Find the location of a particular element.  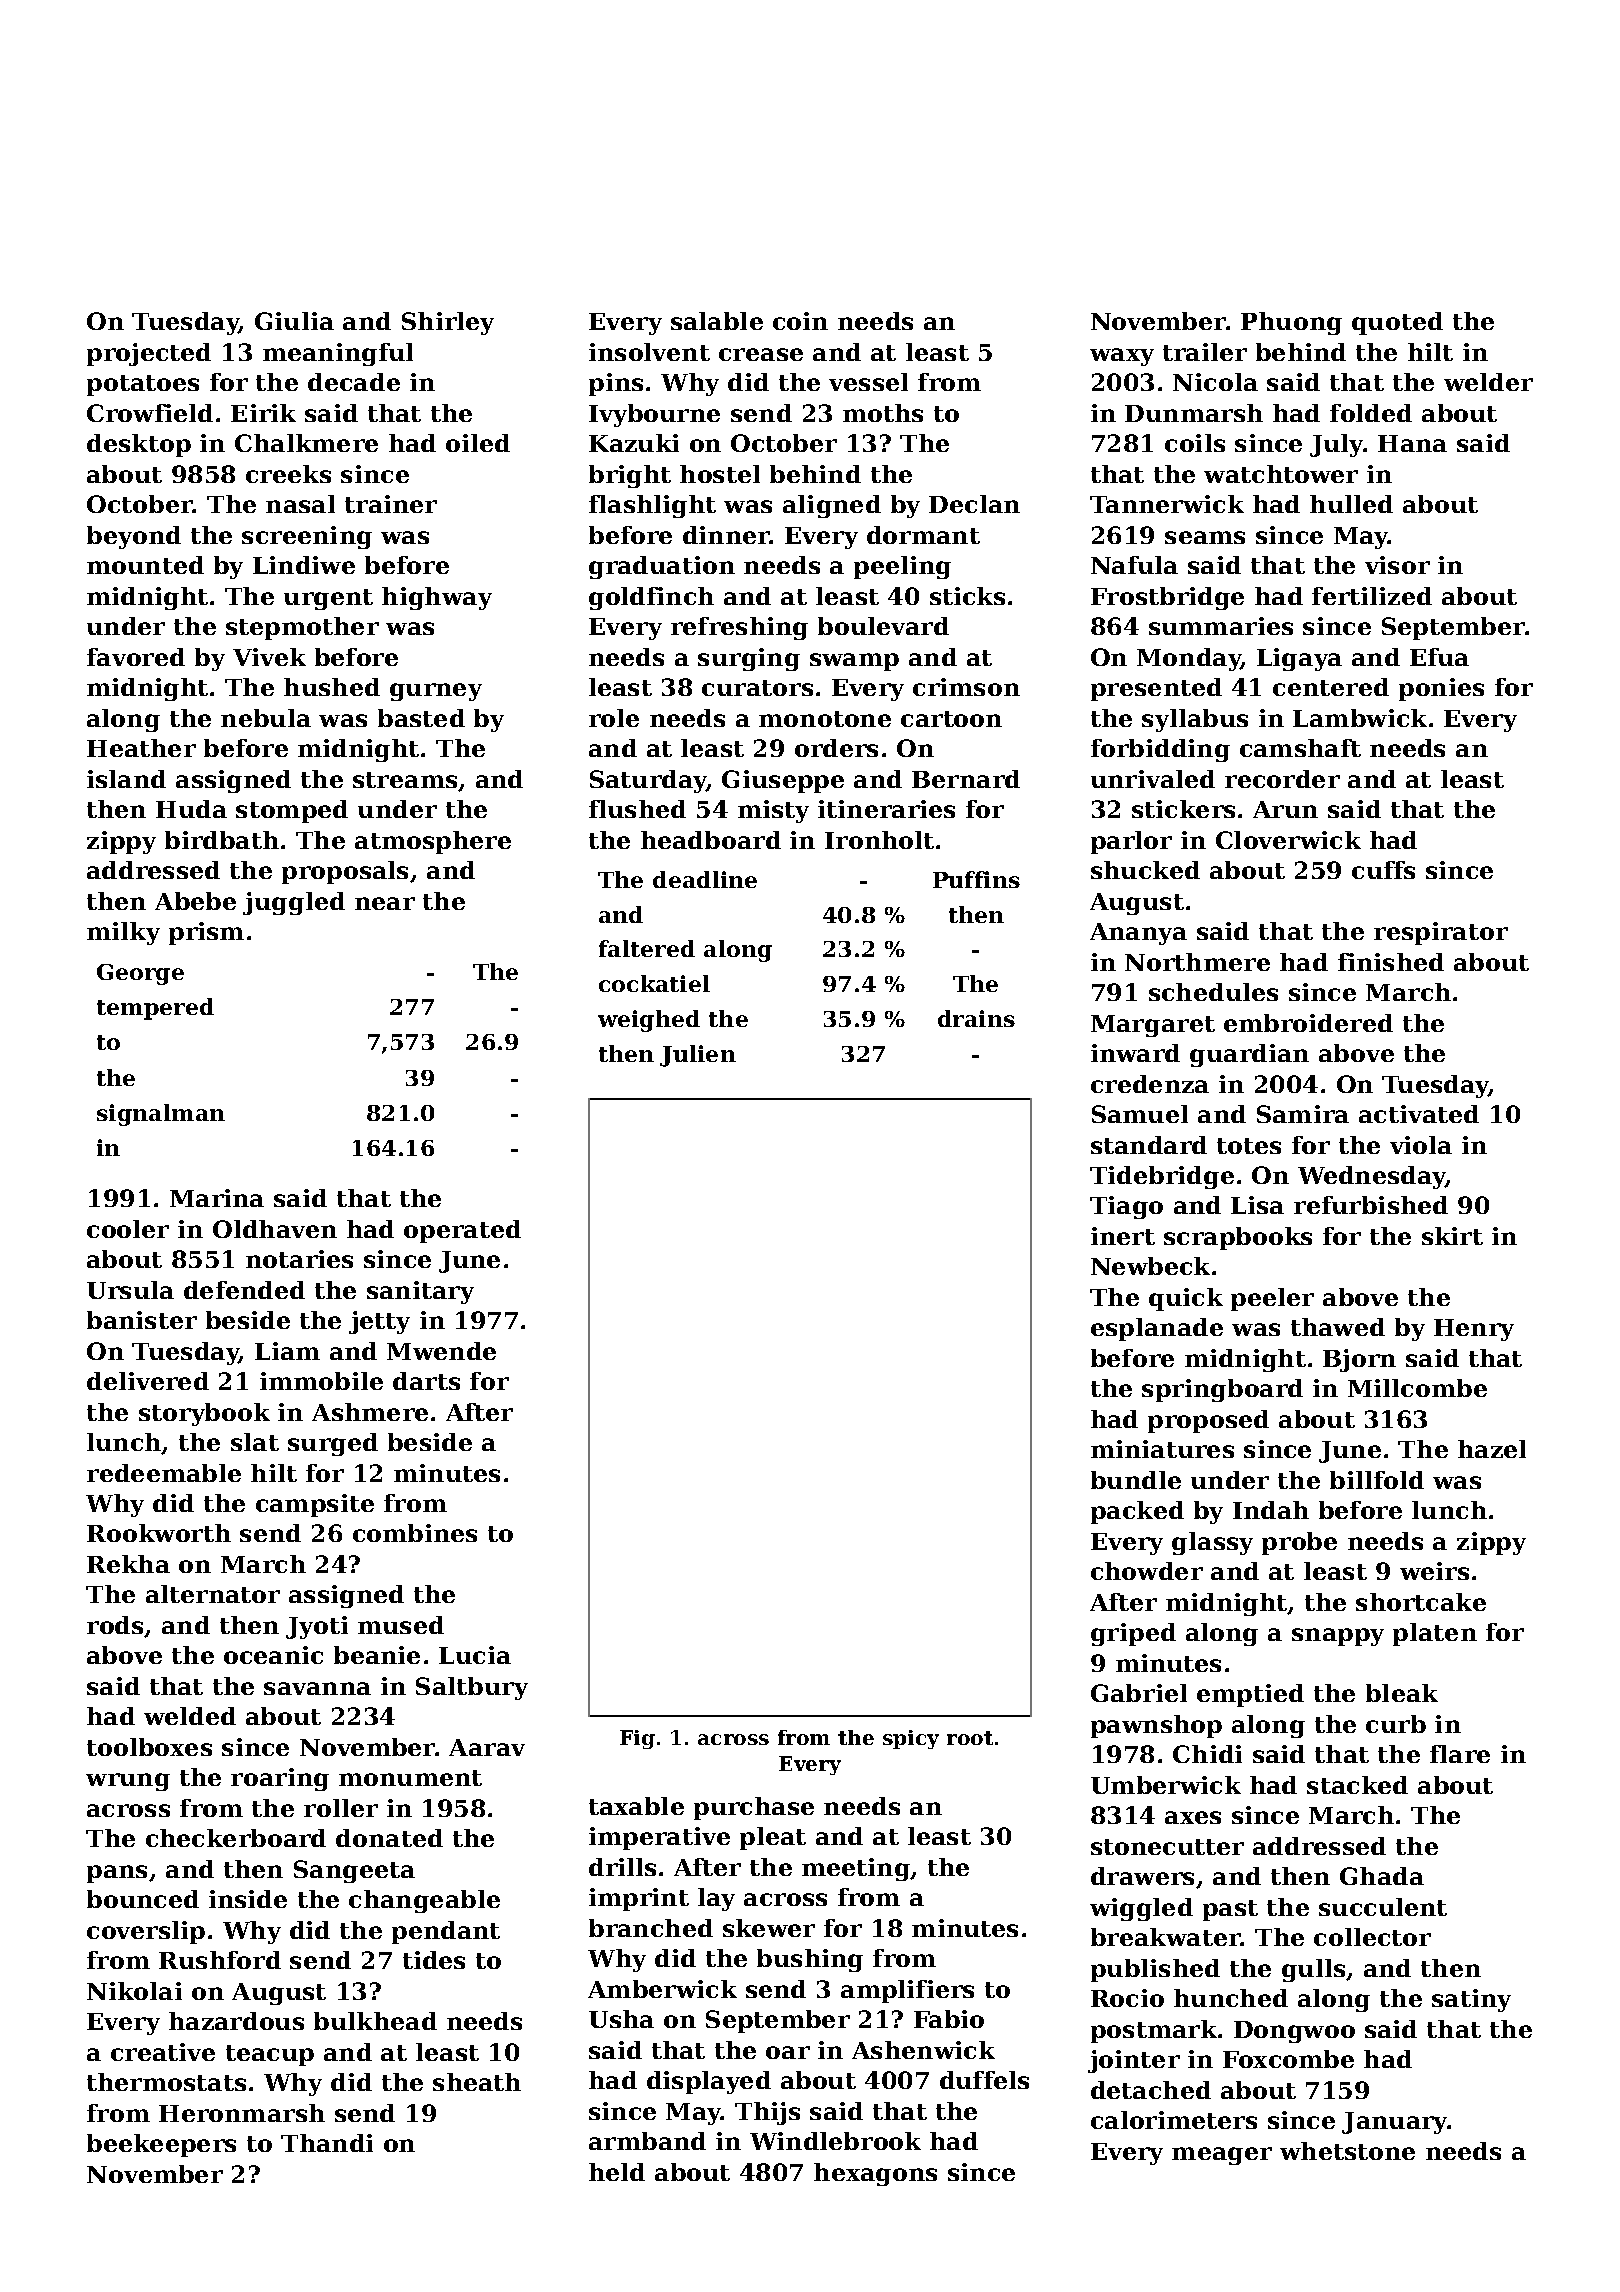

Cloverwick is located at coordinates (1288, 840).
